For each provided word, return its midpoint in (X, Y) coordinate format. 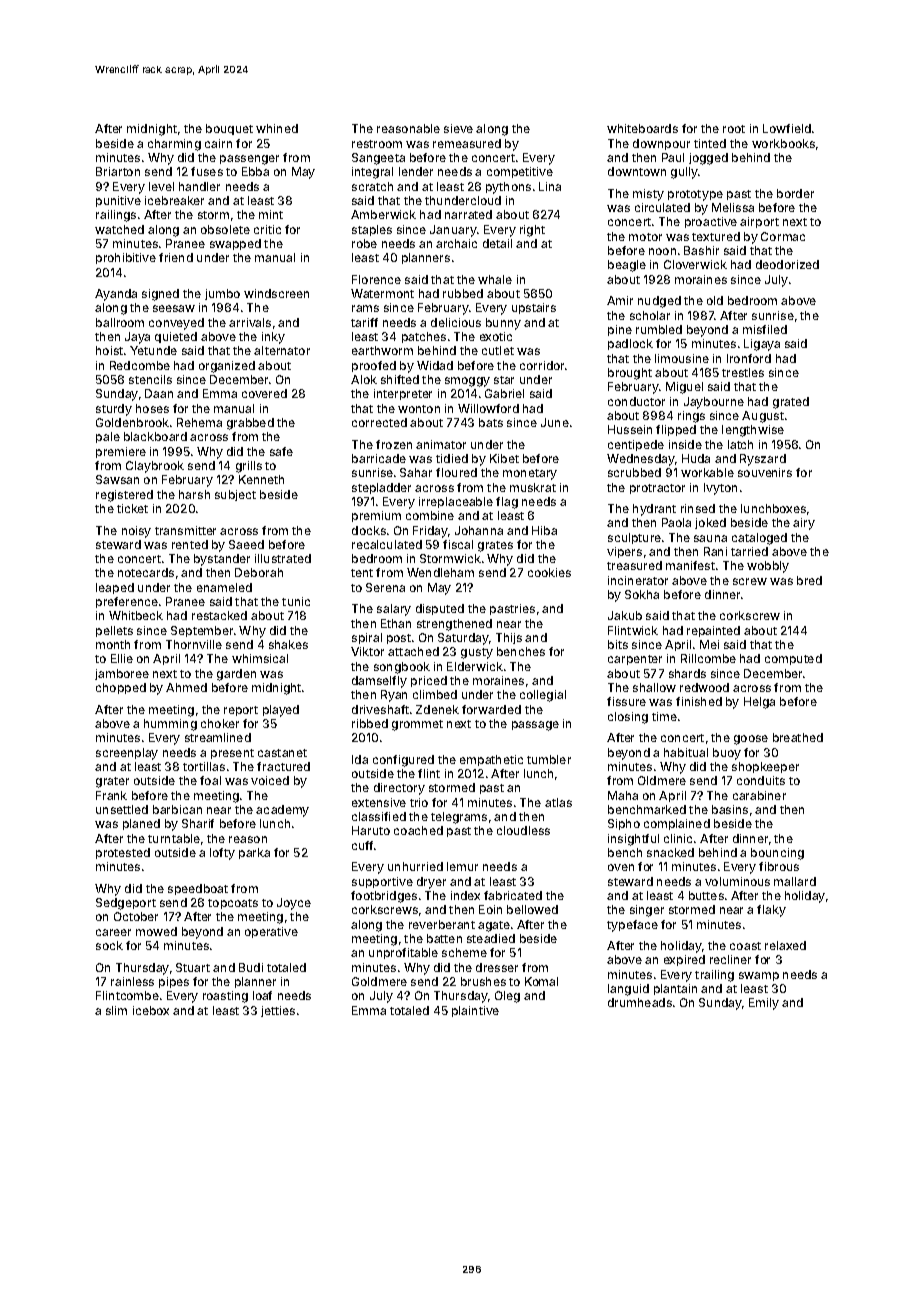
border (795, 193)
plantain (675, 989)
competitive (520, 172)
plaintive (475, 1011)
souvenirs (765, 472)
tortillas (204, 766)
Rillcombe (708, 658)
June (555, 422)
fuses (207, 171)
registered (124, 496)
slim (116, 1010)
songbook (402, 668)
